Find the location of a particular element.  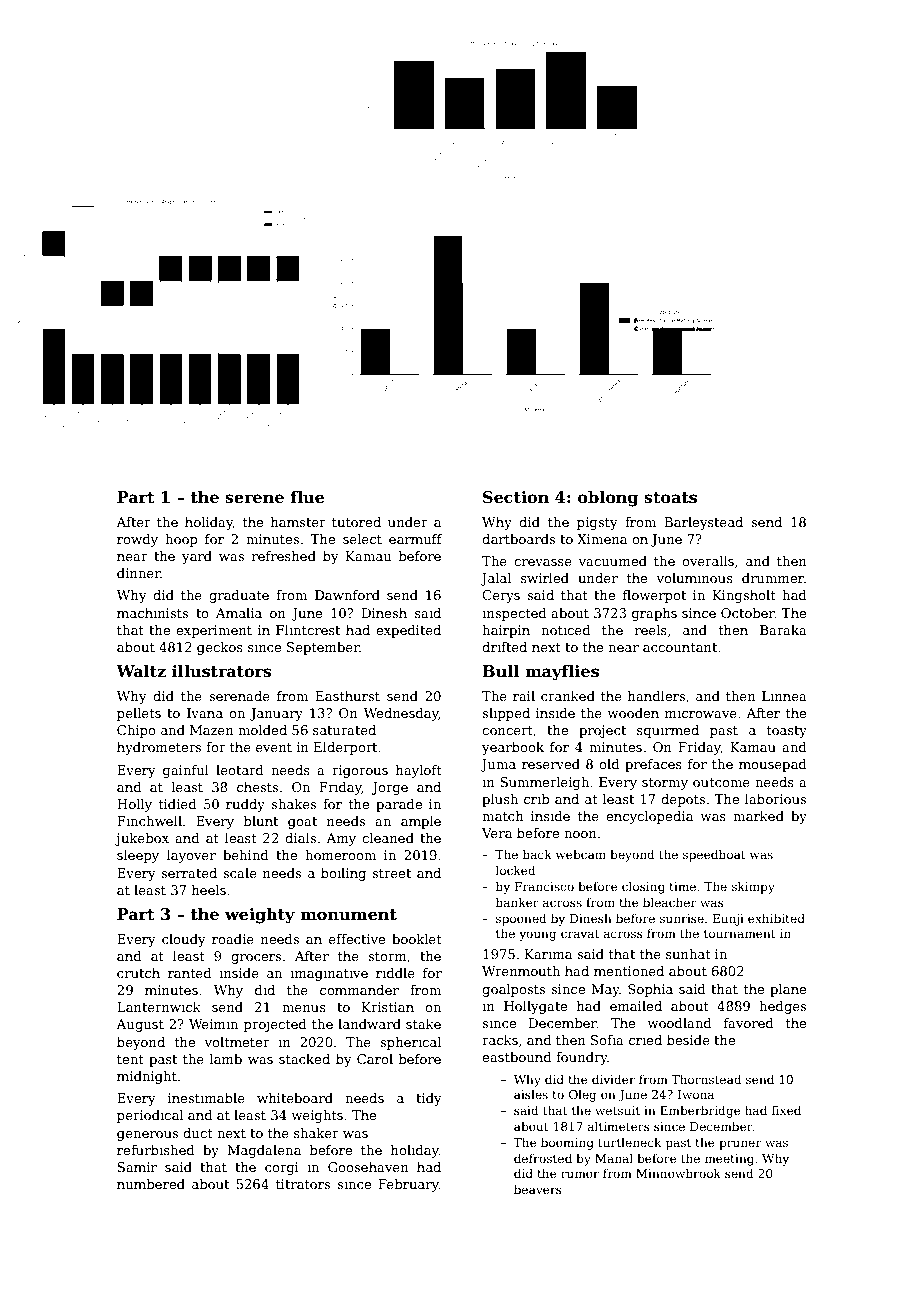

meeting is located at coordinates (729, 1160).
